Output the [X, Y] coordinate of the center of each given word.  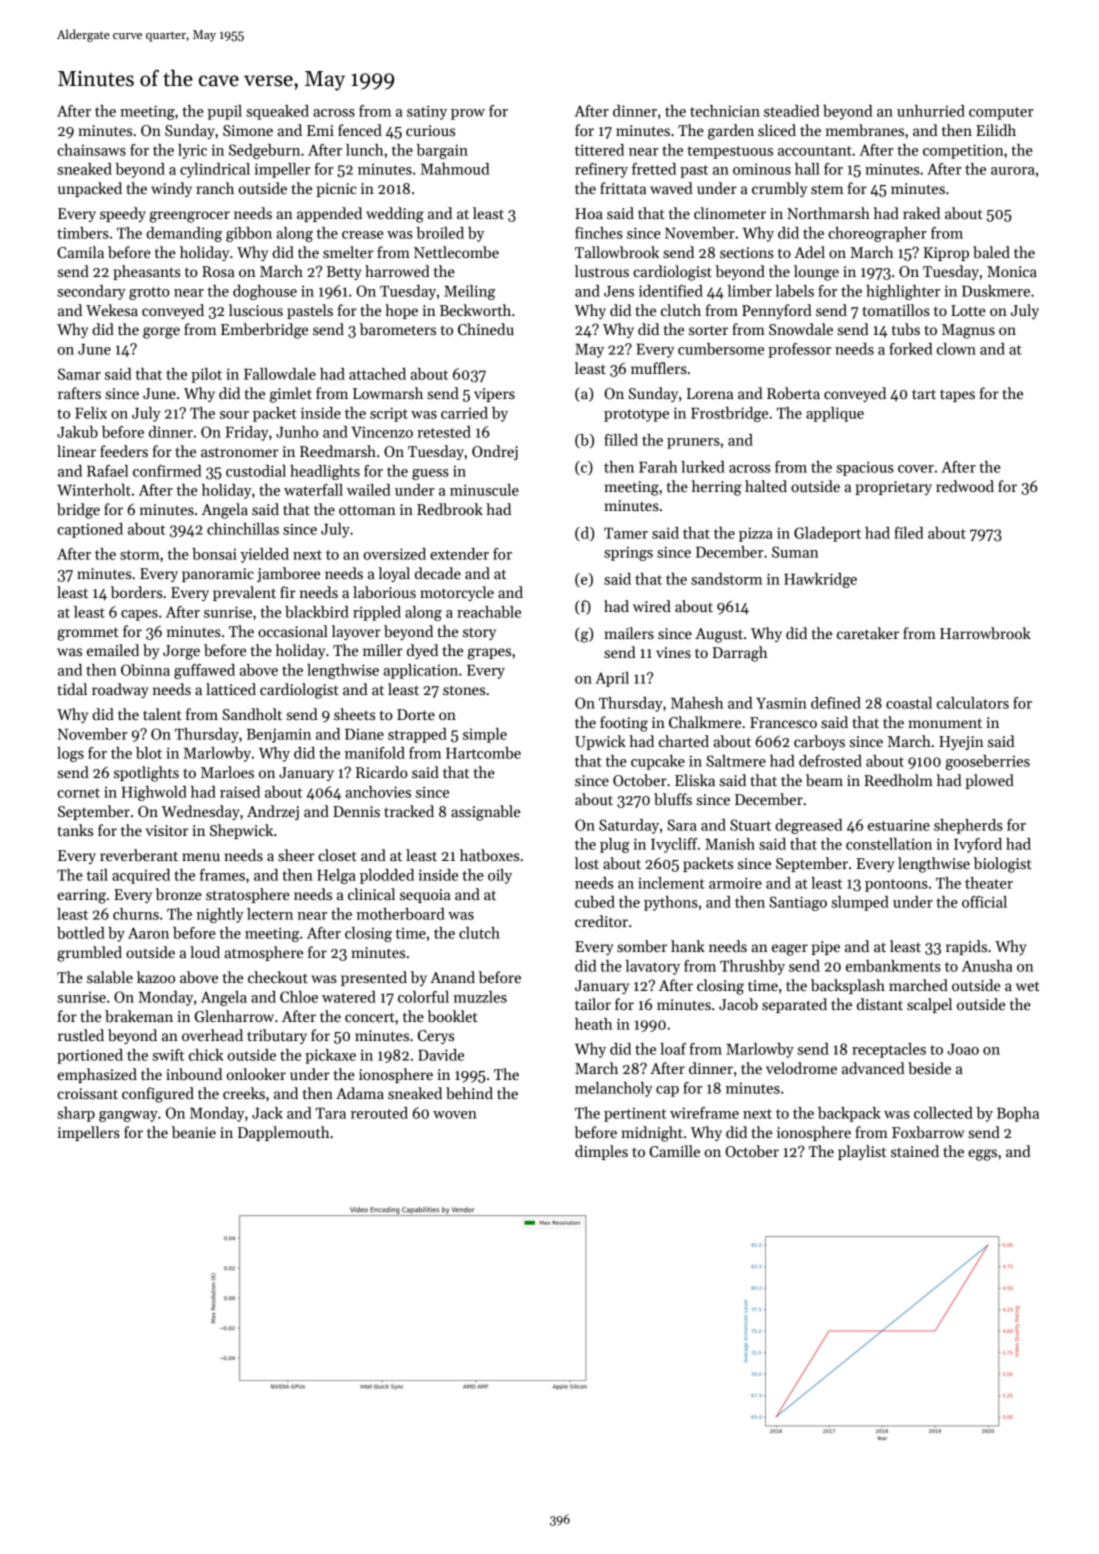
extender [459, 554]
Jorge [181, 652]
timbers [83, 233]
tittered [599, 150]
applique [835, 414]
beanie [194, 1132]
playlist [862, 1152]
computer [1001, 113]
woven [455, 1115]
